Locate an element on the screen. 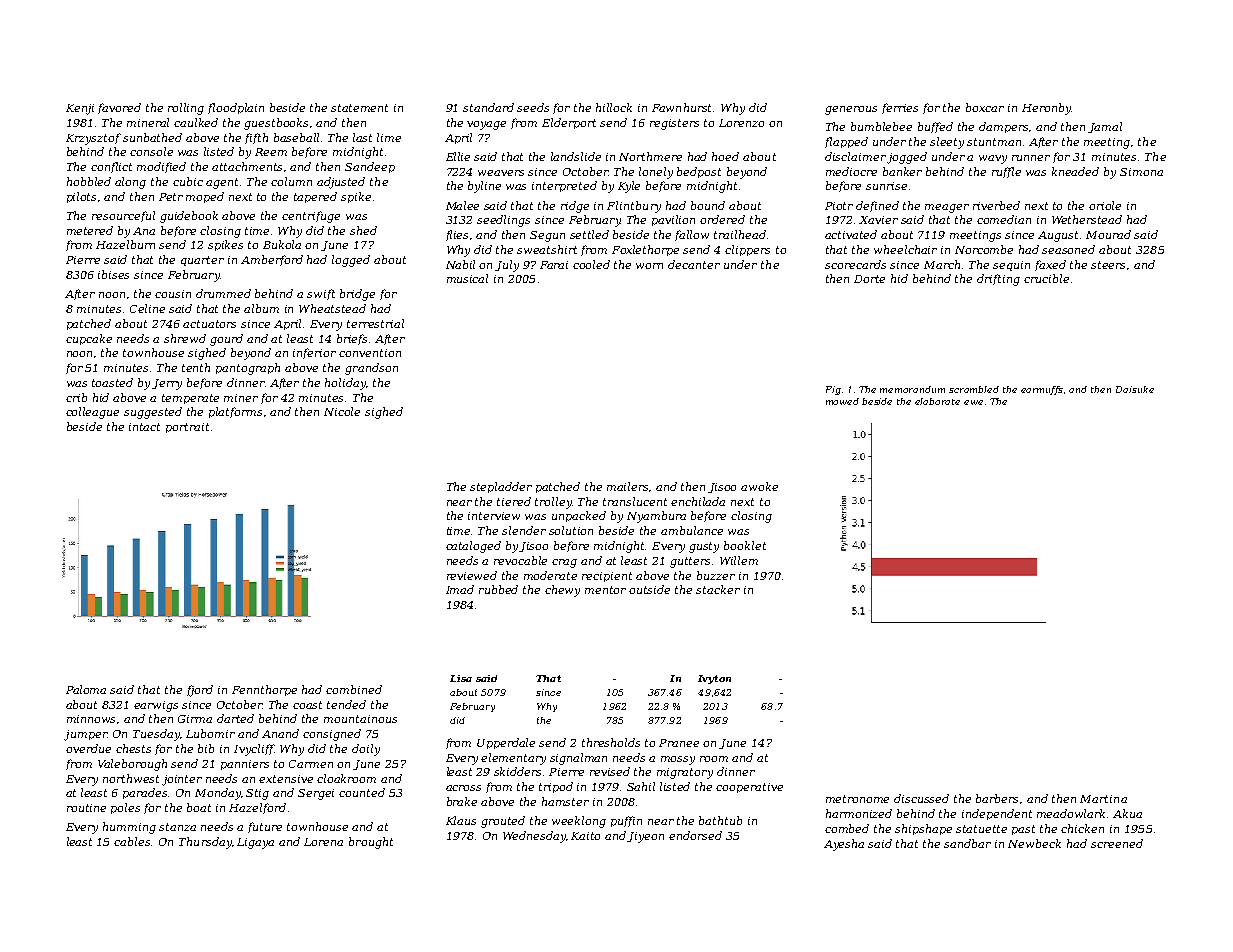 The height and width of the screenshot is (952, 1233). drifting is located at coordinates (998, 280).
